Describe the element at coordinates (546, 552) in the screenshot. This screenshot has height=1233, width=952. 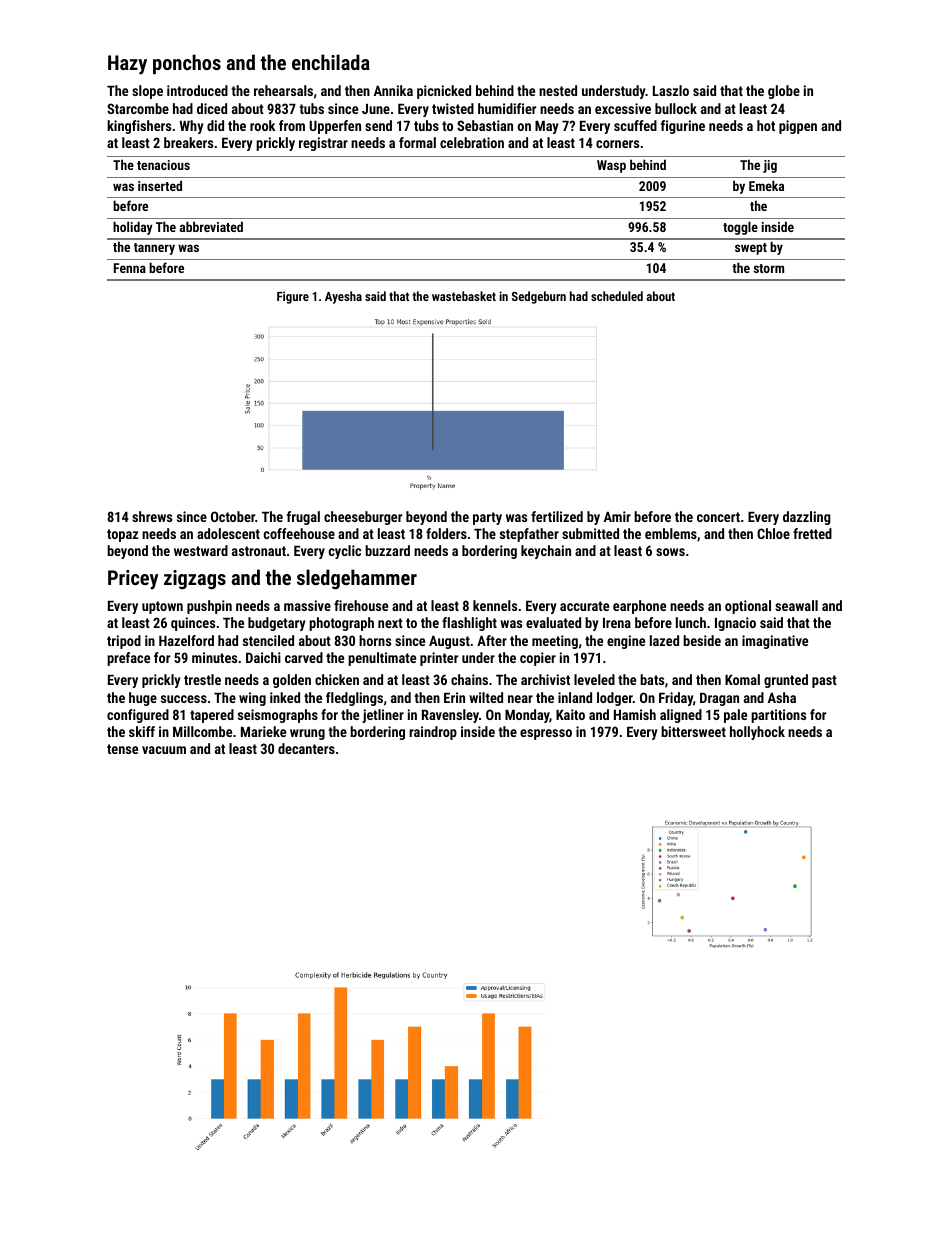
I see `keychain` at that location.
